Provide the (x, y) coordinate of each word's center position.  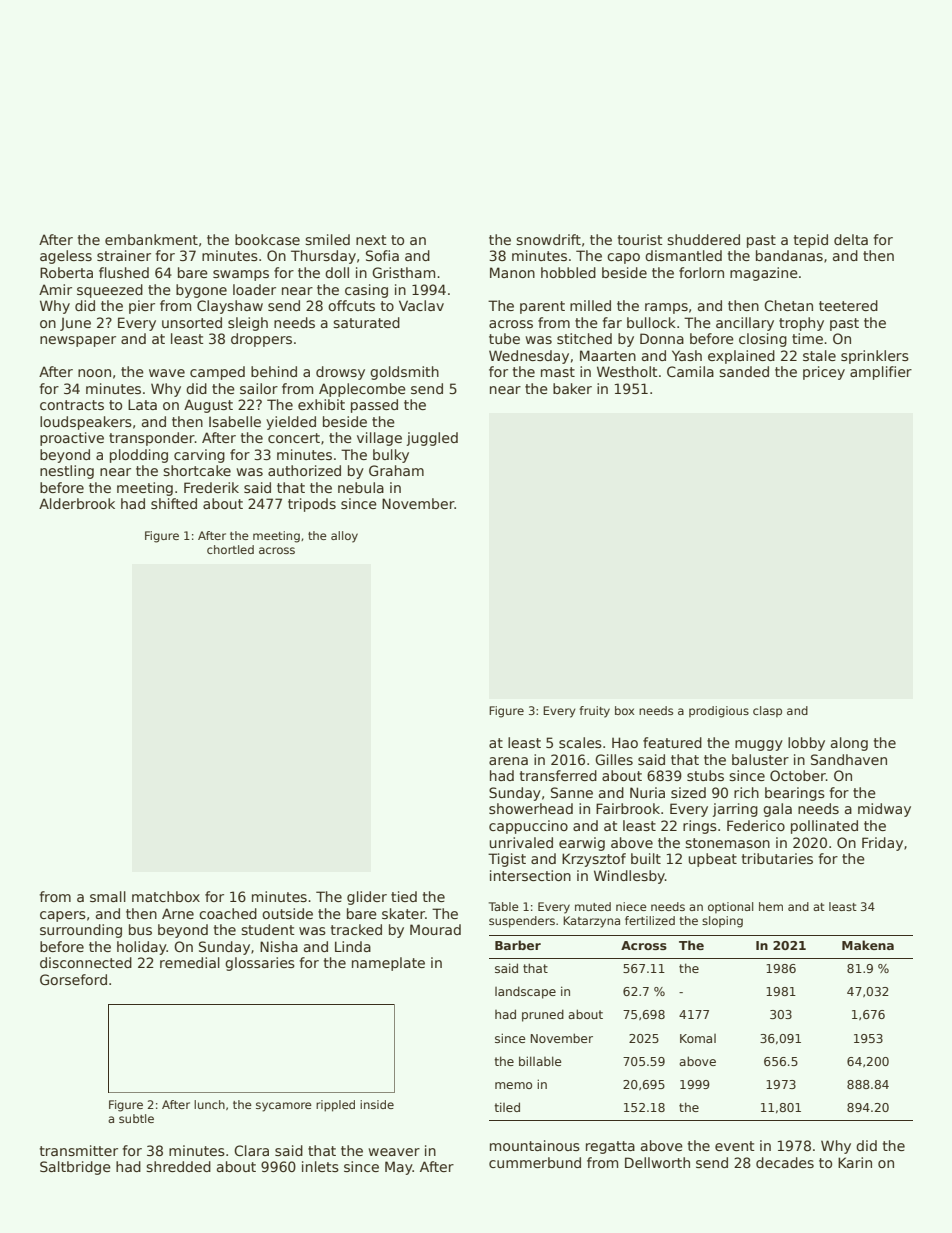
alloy (344, 537)
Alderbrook (77, 503)
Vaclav (421, 305)
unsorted (192, 322)
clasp (767, 711)
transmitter (79, 1150)
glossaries (260, 964)
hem (771, 906)
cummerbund (535, 1162)
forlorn (701, 272)
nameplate (388, 964)
